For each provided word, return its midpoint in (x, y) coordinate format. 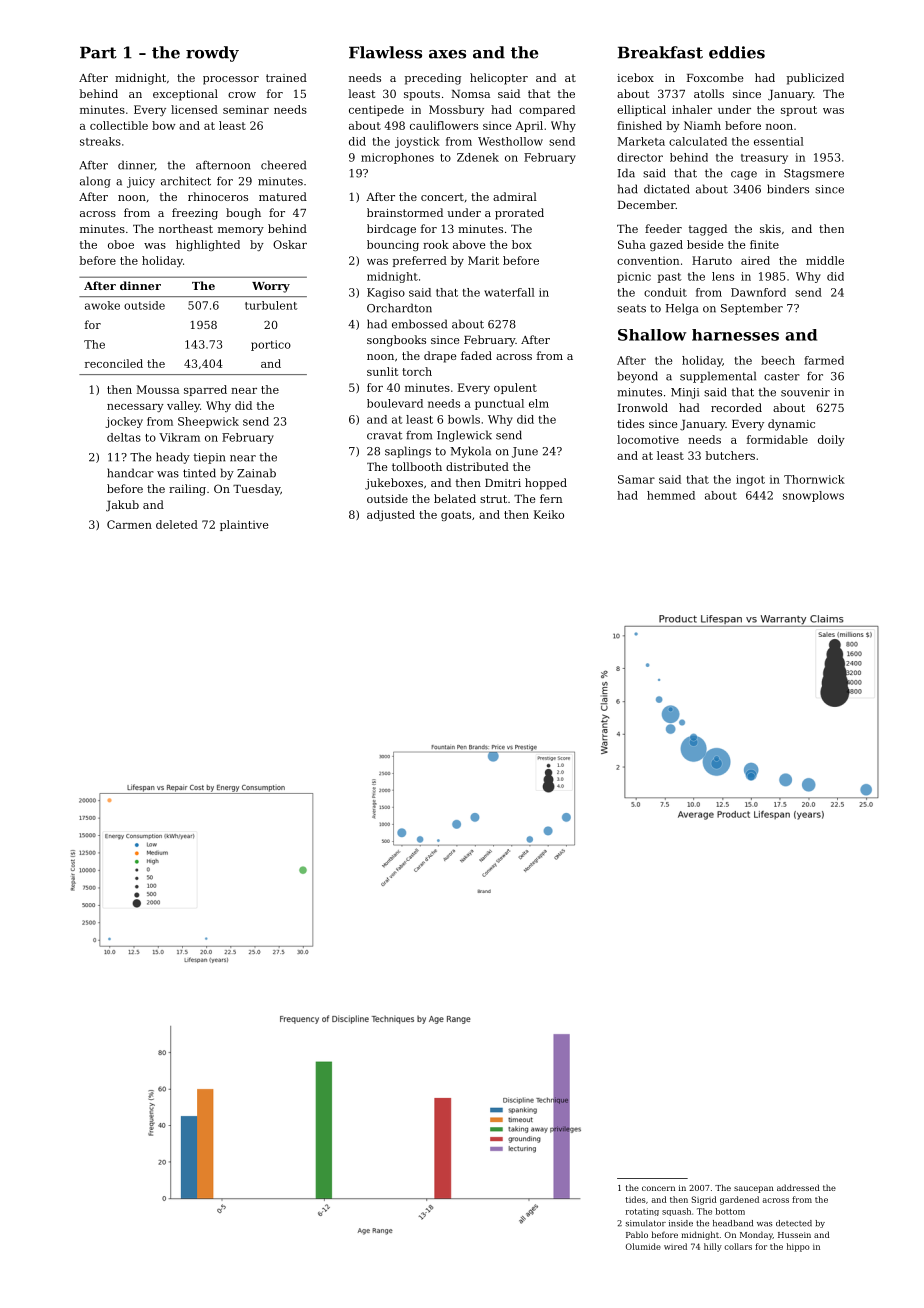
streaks (100, 141)
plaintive (244, 525)
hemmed (671, 495)
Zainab (256, 473)
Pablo (637, 1234)
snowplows (813, 496)
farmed (824, 360)
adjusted (391, 515)
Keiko (549, 514)
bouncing (393, 245)
